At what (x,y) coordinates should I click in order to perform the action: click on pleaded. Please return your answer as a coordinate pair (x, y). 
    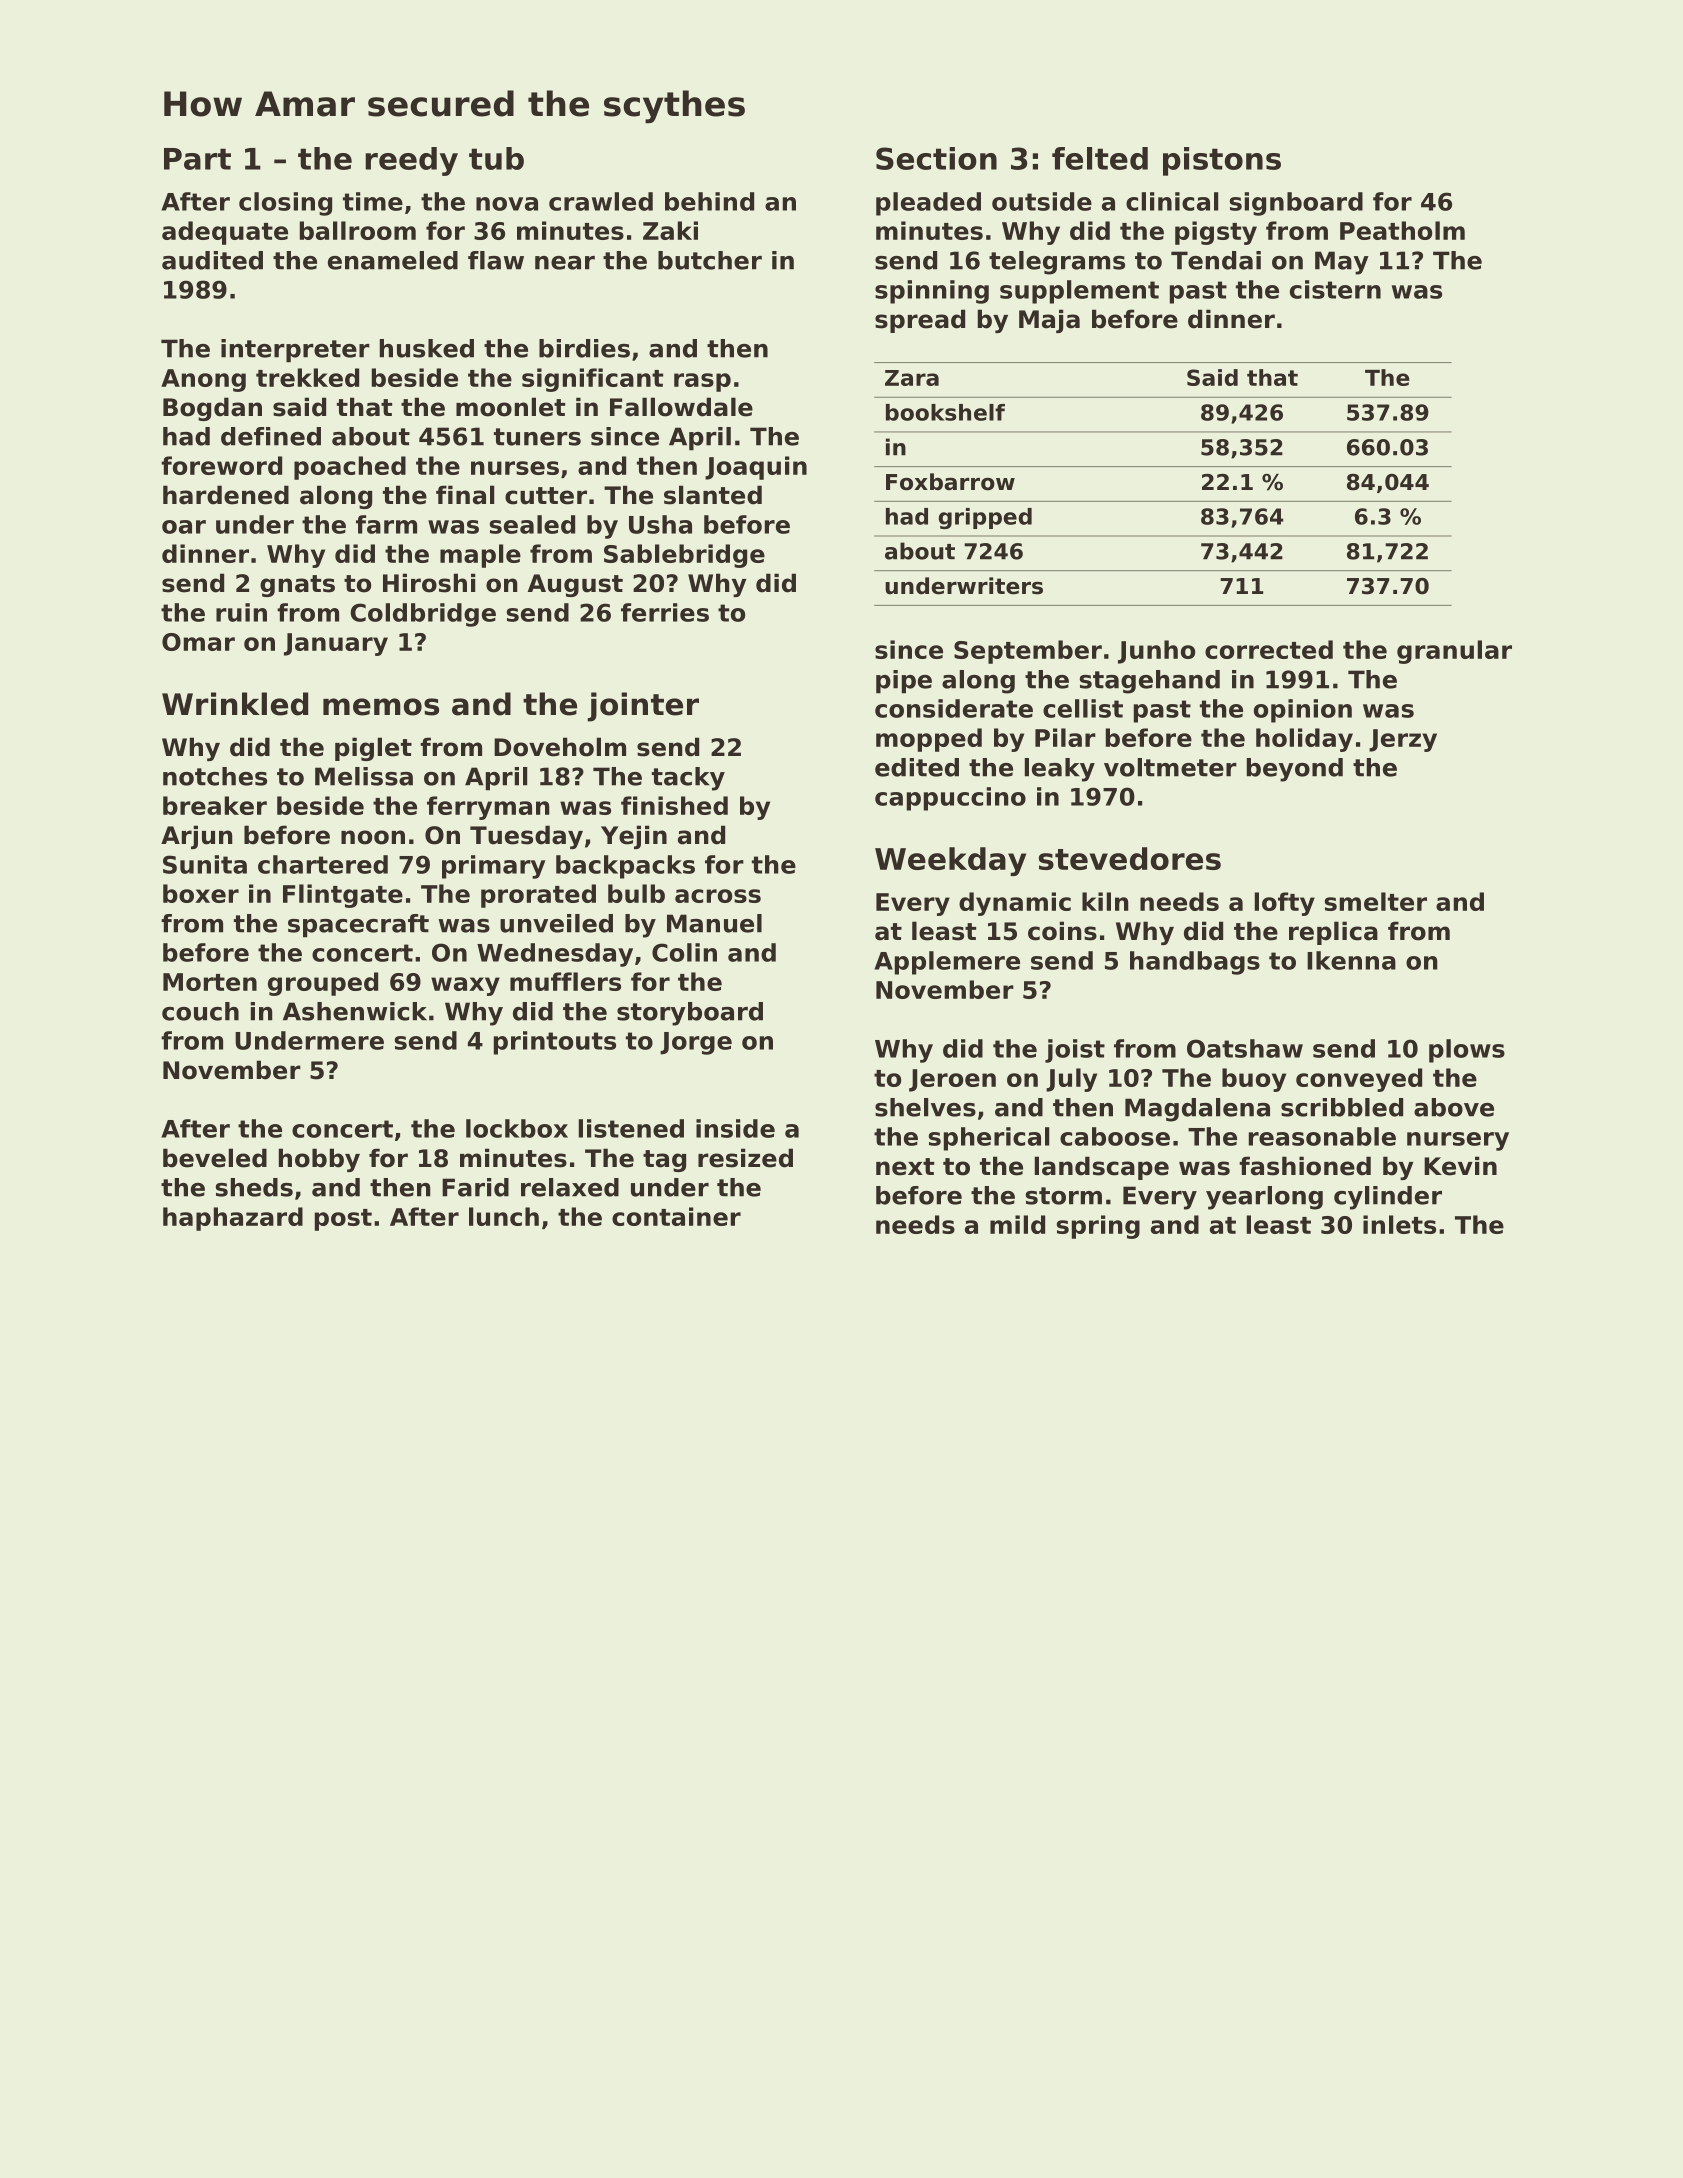
    Looking at the image, I should click on (928, 204).
